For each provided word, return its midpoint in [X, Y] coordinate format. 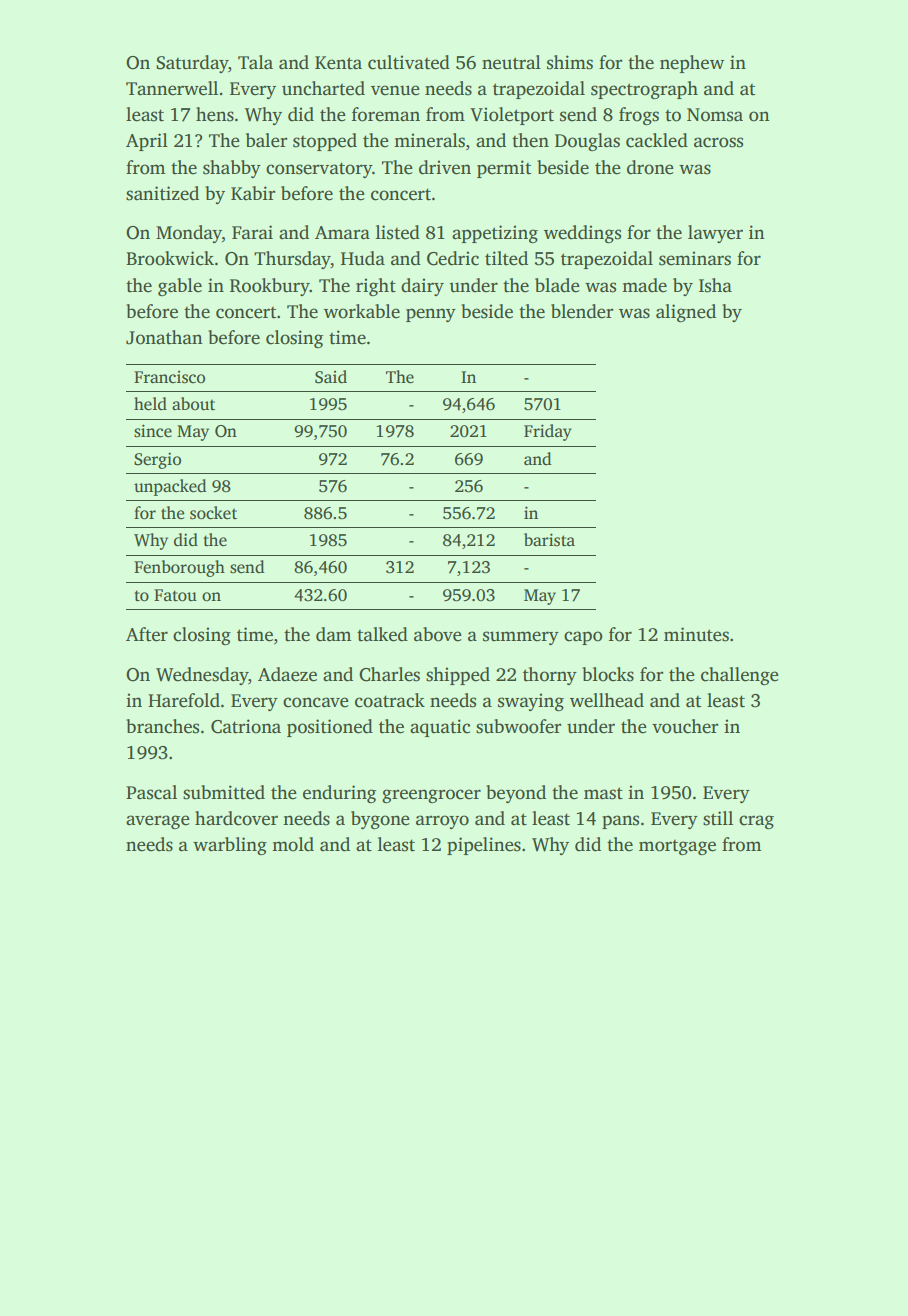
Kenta [338, 63]
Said [331, 377]
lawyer [715, 234]
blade [557, 285]
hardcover [236, 818]
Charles [389, 674]
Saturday [192, 64]
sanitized [162, 193]
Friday [548, 432]
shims [570, 62]
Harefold [184, 700]
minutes [696, 634]
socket [213, 513]
